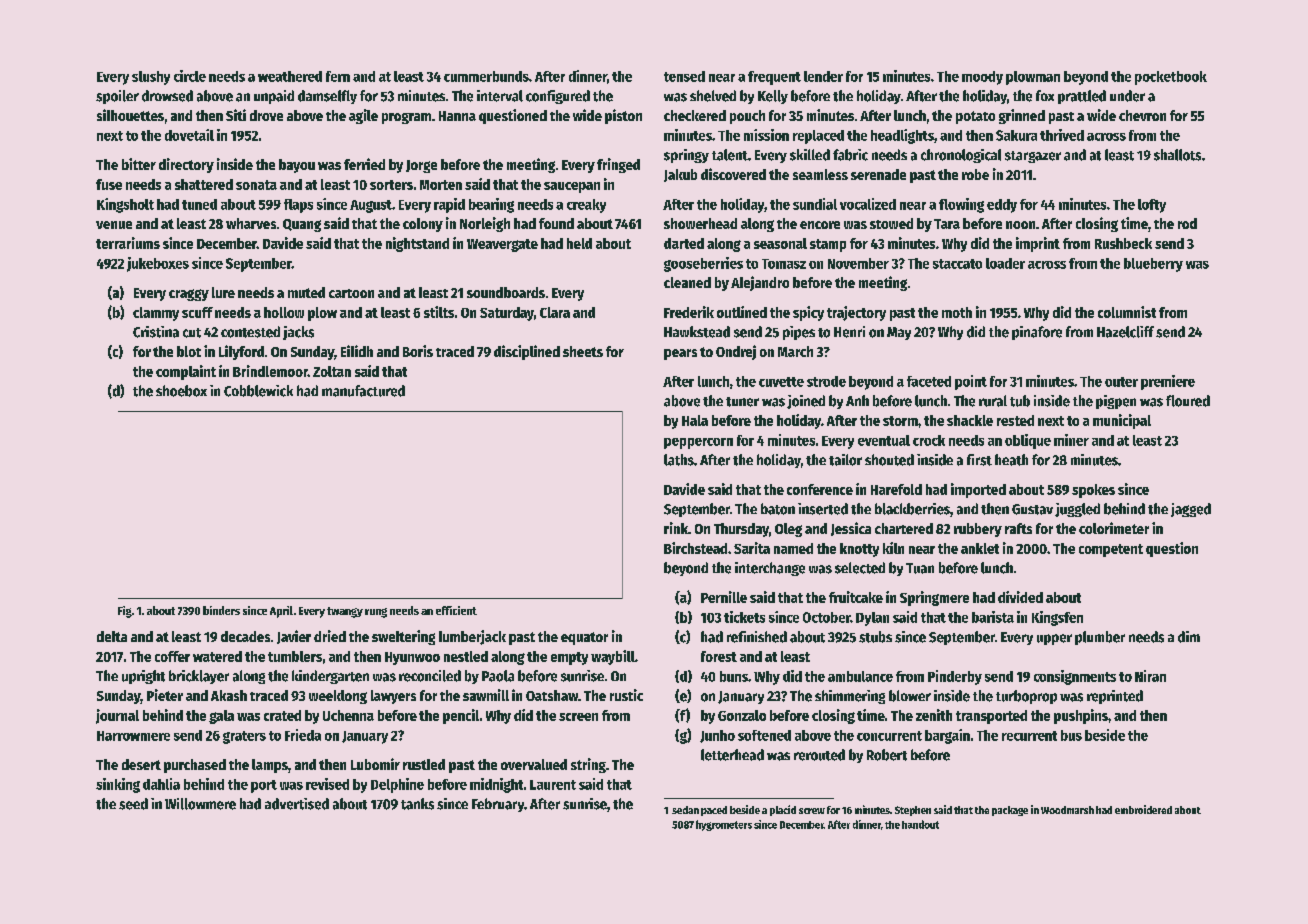  Describe the element at coordinates (982, 78) in the document. I see `moody` at that location.
